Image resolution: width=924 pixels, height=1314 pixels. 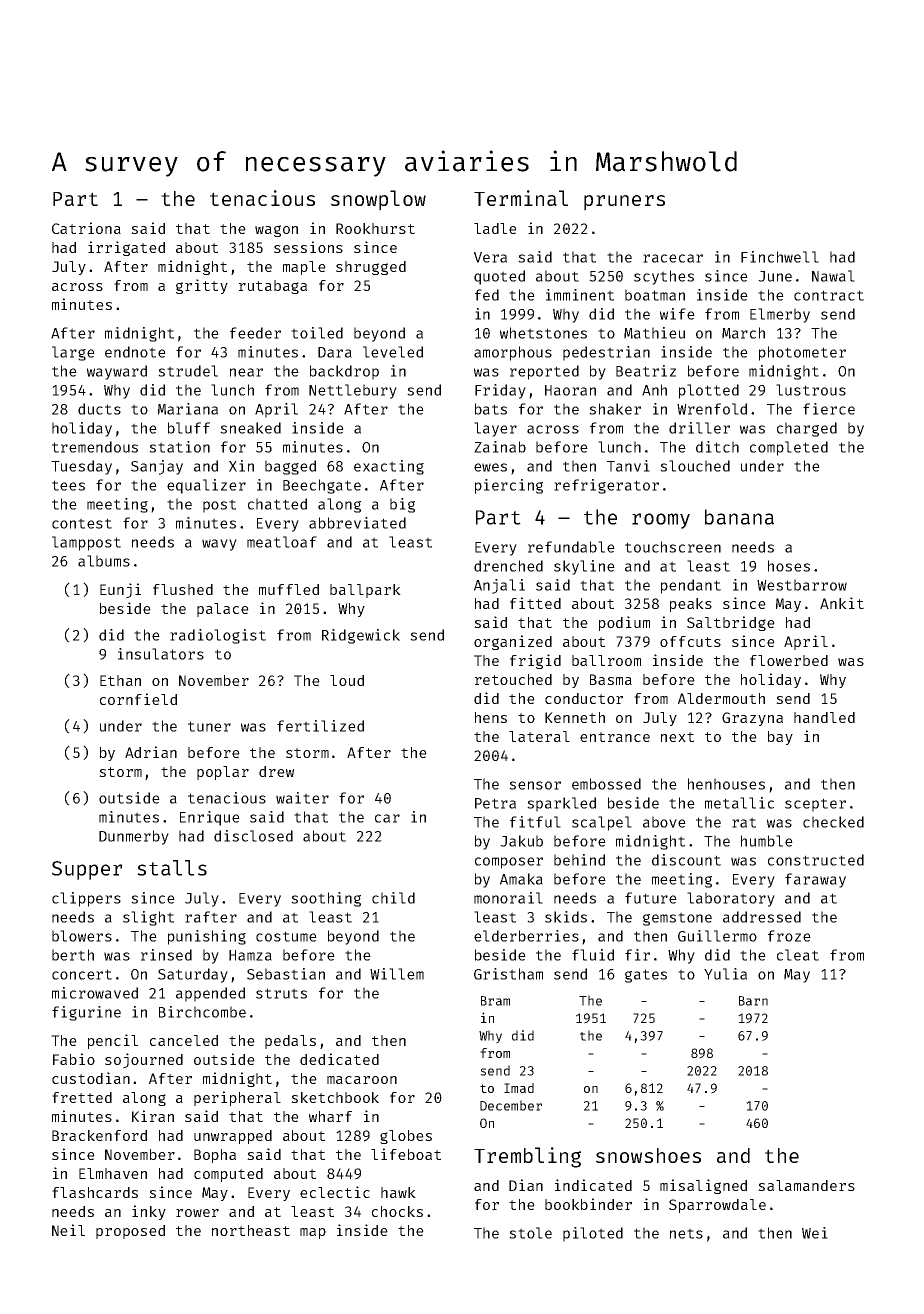 What do you see at coordinates (219, 545) in the screenshot?
I see `wavy` at bounding box center [219, 545].
